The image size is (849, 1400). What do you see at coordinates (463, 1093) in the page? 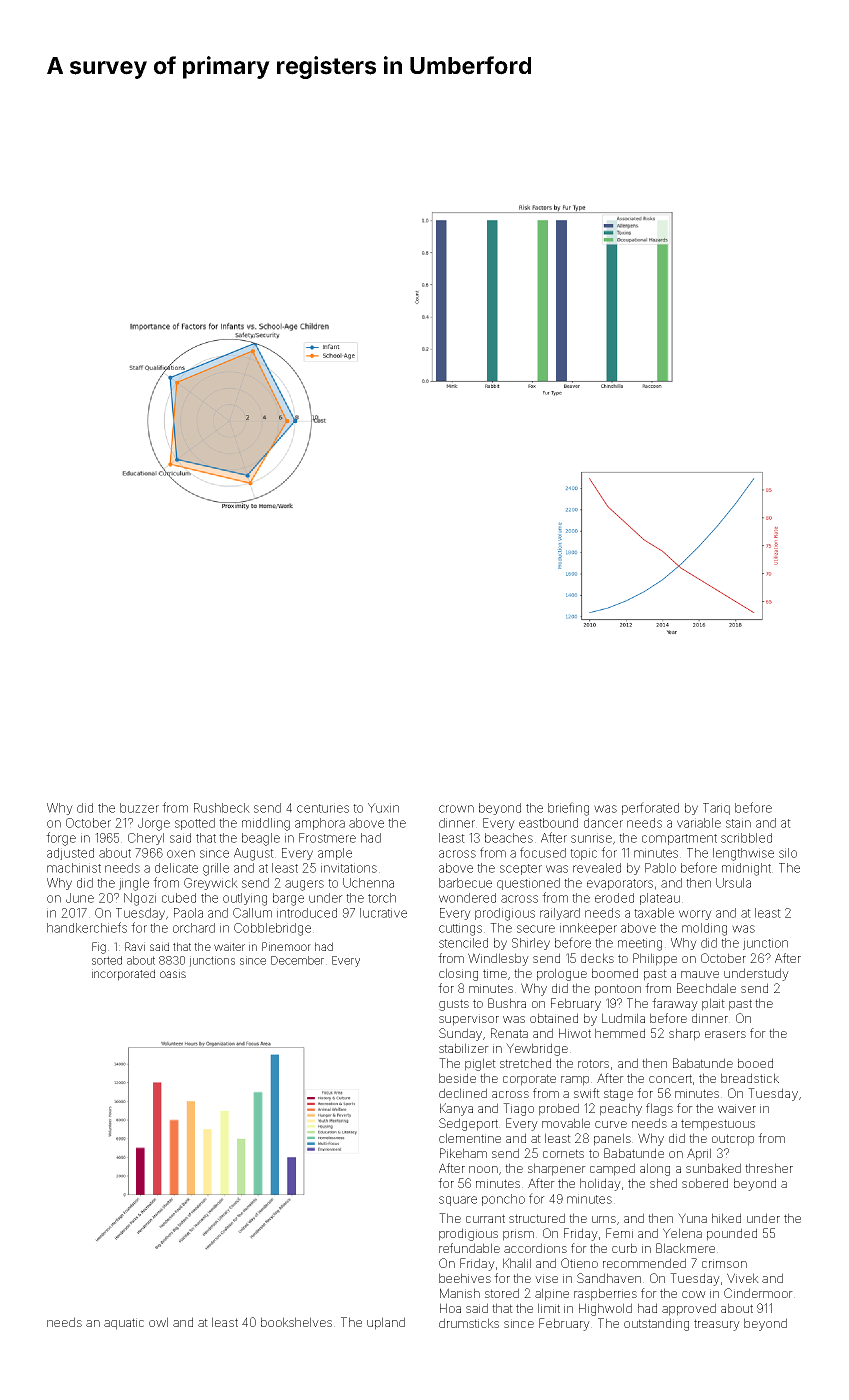
I see `declined` at bounding box center [463, 1093].
